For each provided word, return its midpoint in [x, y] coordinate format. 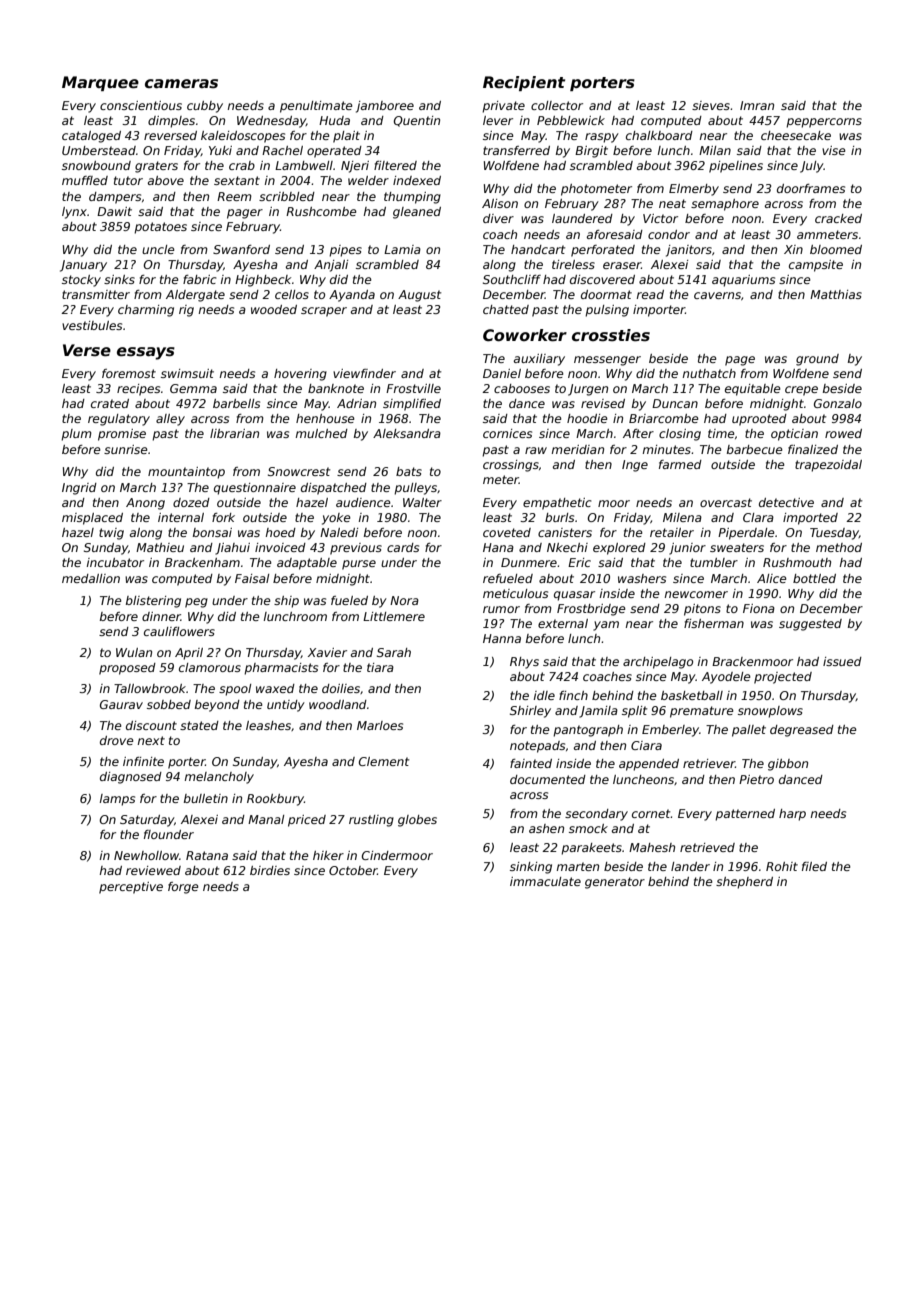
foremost [129, 373]
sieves [711, 105]
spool [235, 690]
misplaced [92, 519]
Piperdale [746, 534]
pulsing [607, 311]
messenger [607, 361]
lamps [117, 800]
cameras [181, 84]
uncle [158, 249]
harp [792, 815]
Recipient [524, 83]
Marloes [380, 725]
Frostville [413, 388]
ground [817, 360]
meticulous [515, 593]
